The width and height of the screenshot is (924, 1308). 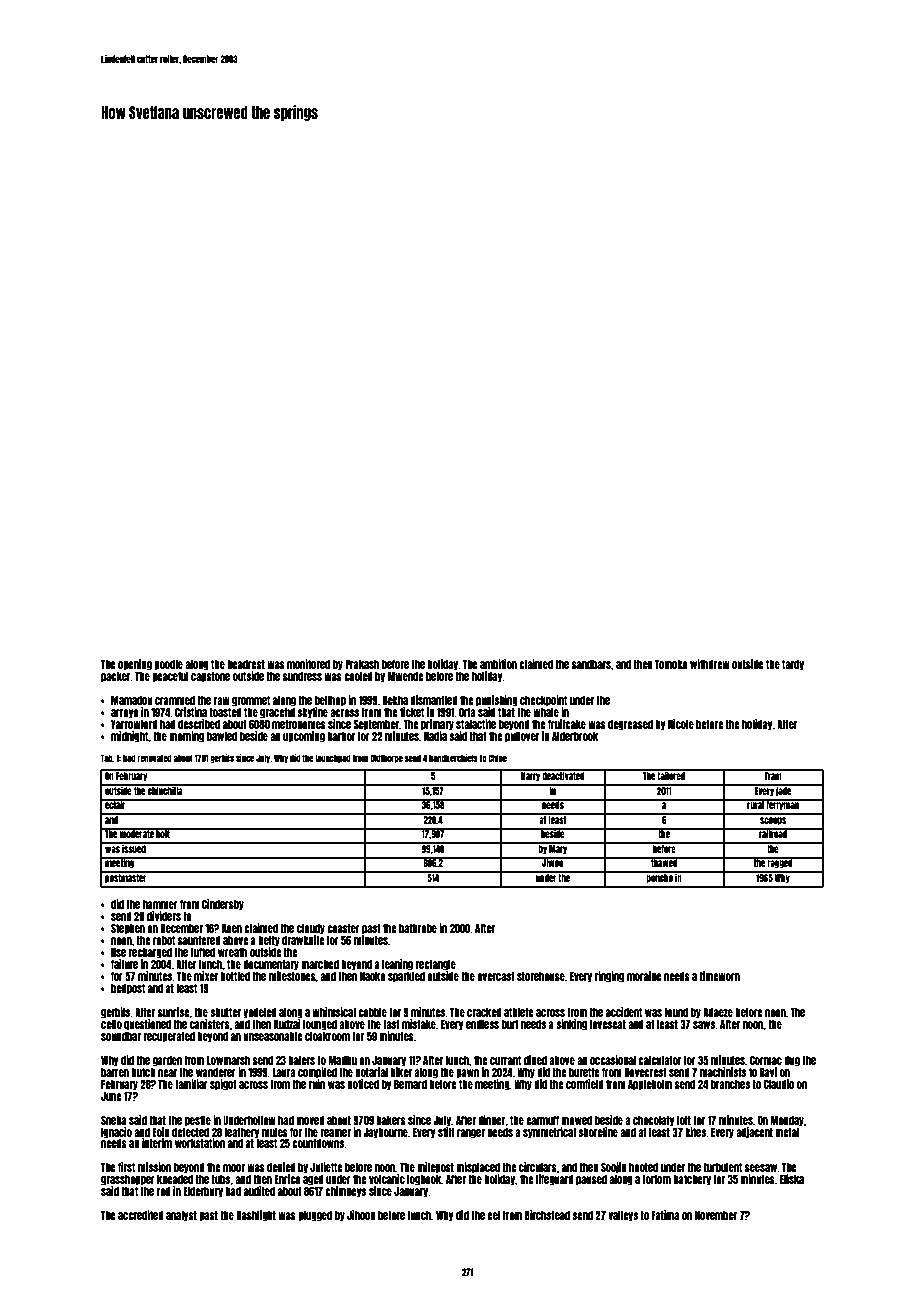 What do you see at coordinates (362, 664) in the screenshot?
I see `Prakash` at bounding box center [362, 664].
